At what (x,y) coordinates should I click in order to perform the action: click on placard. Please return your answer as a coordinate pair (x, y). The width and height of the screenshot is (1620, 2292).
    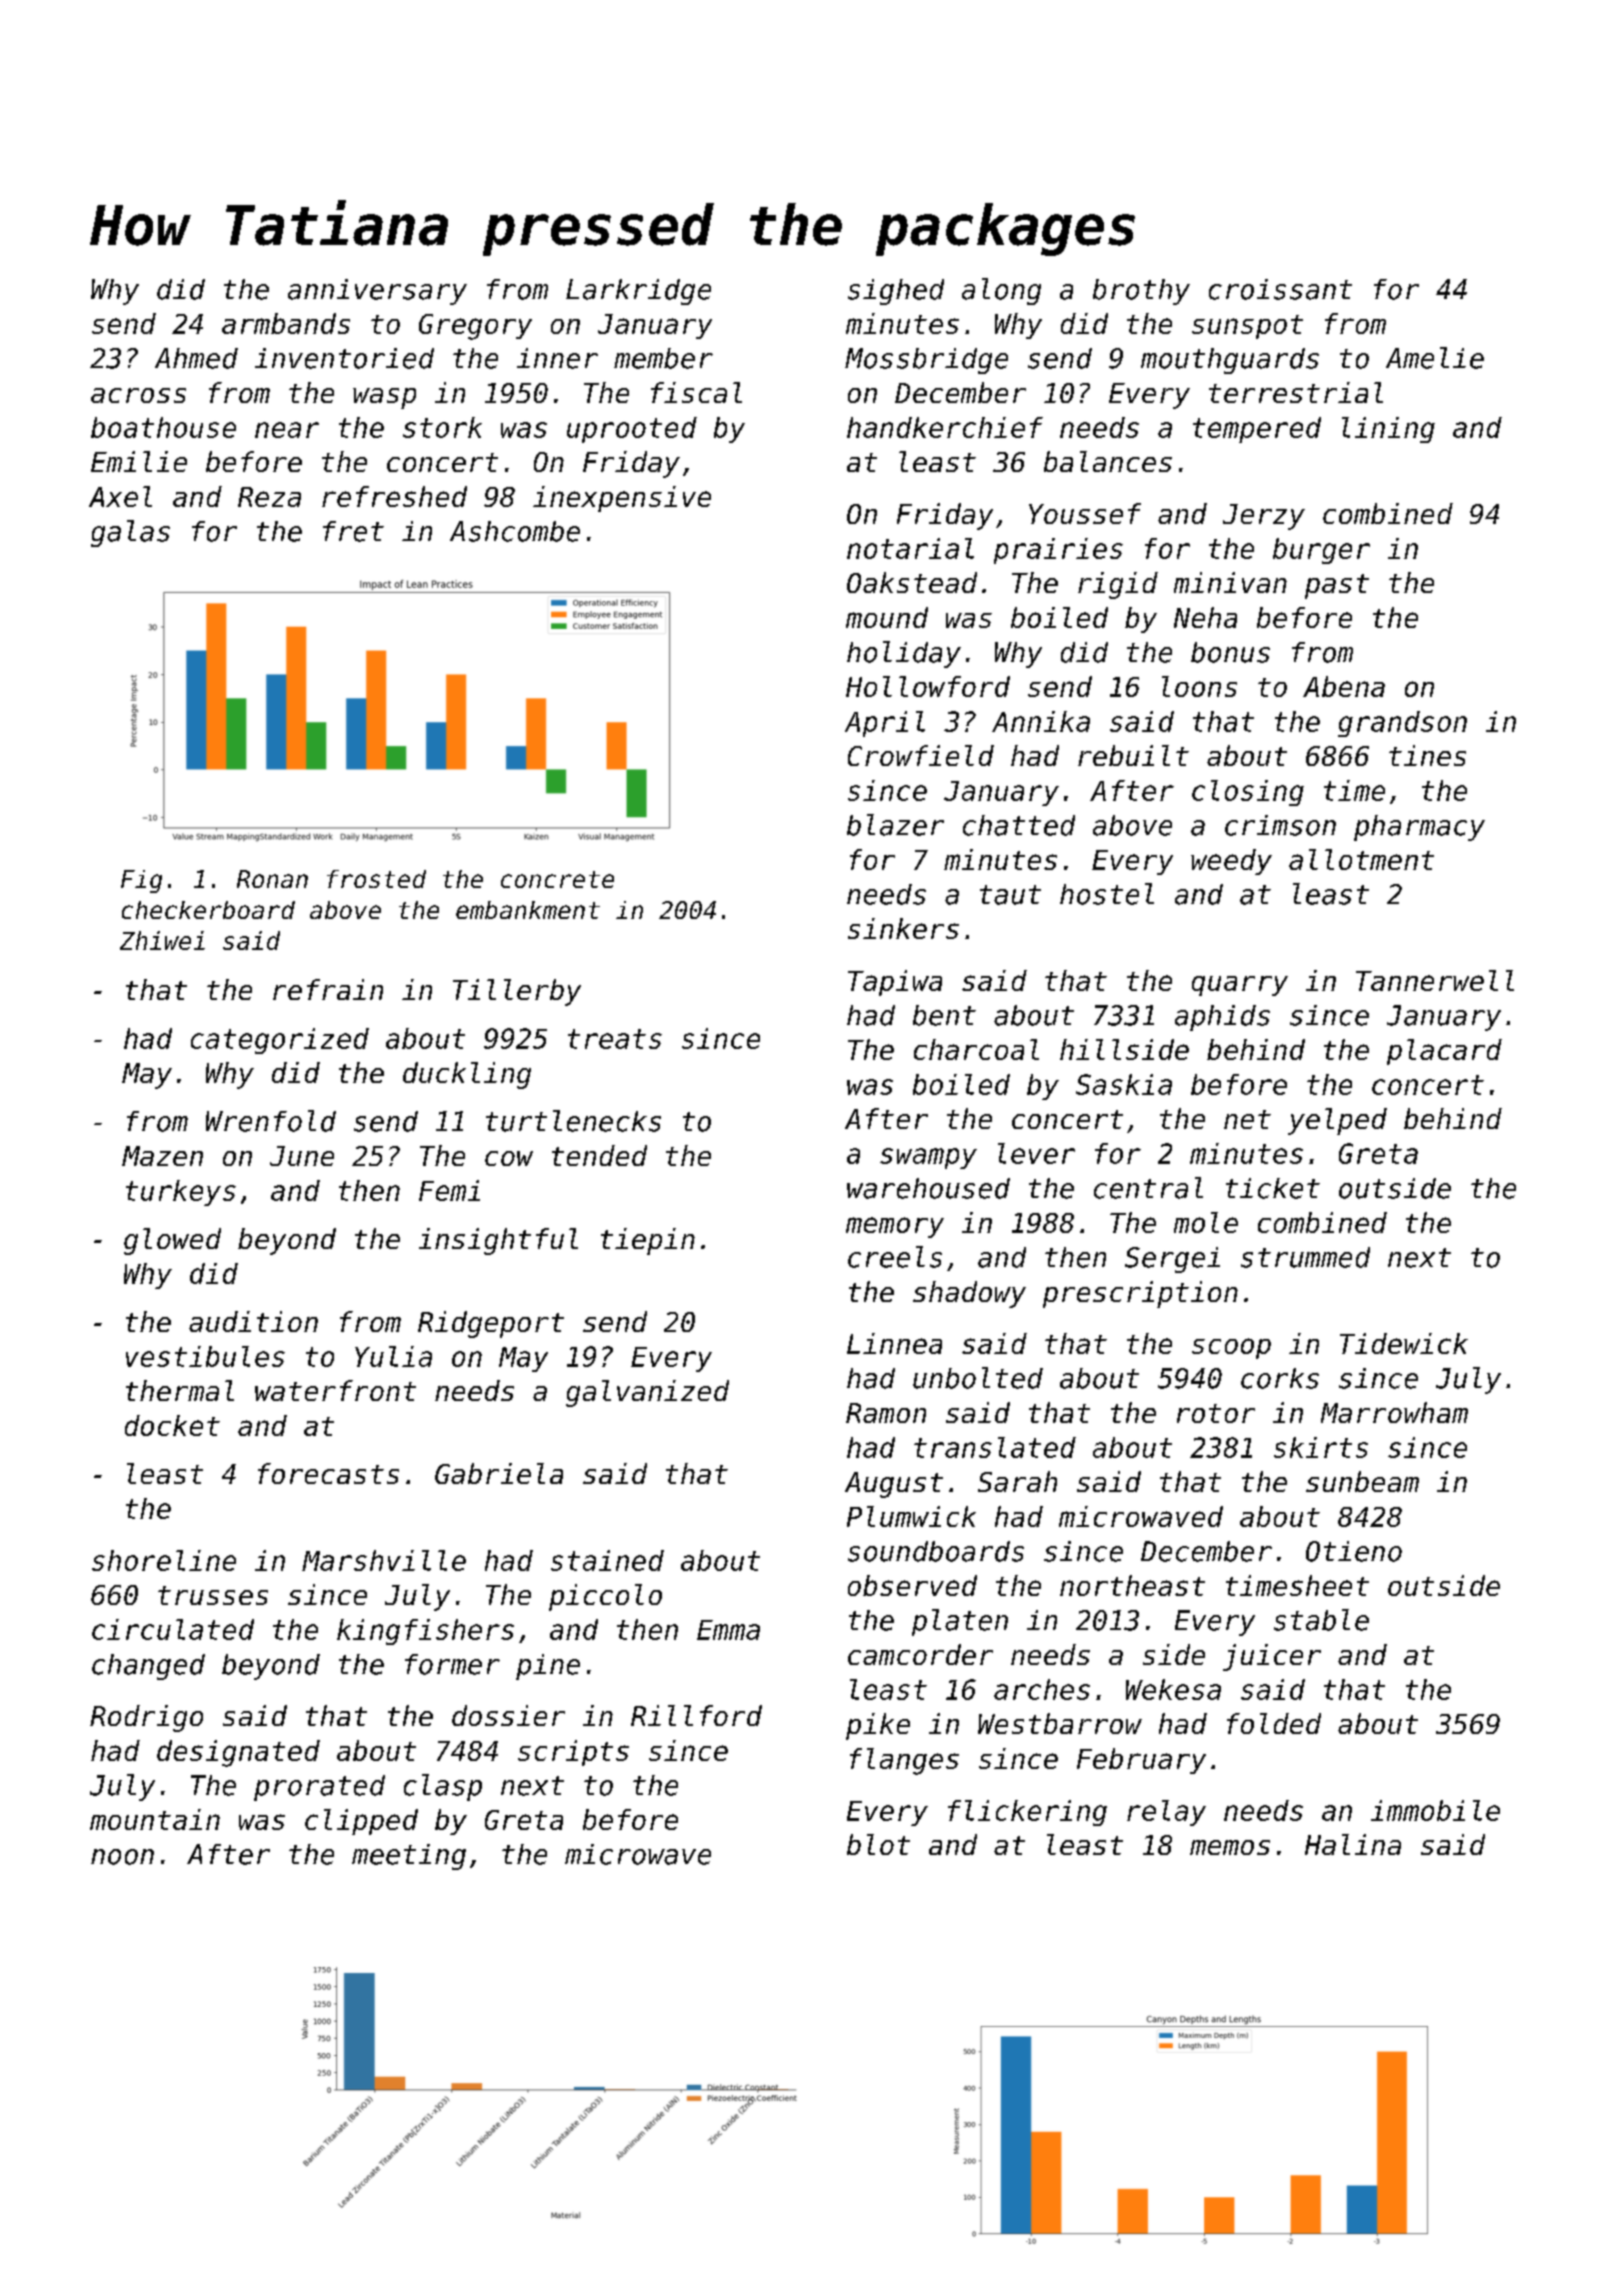
    Looking at the image, I should click on (1444, 1052).
